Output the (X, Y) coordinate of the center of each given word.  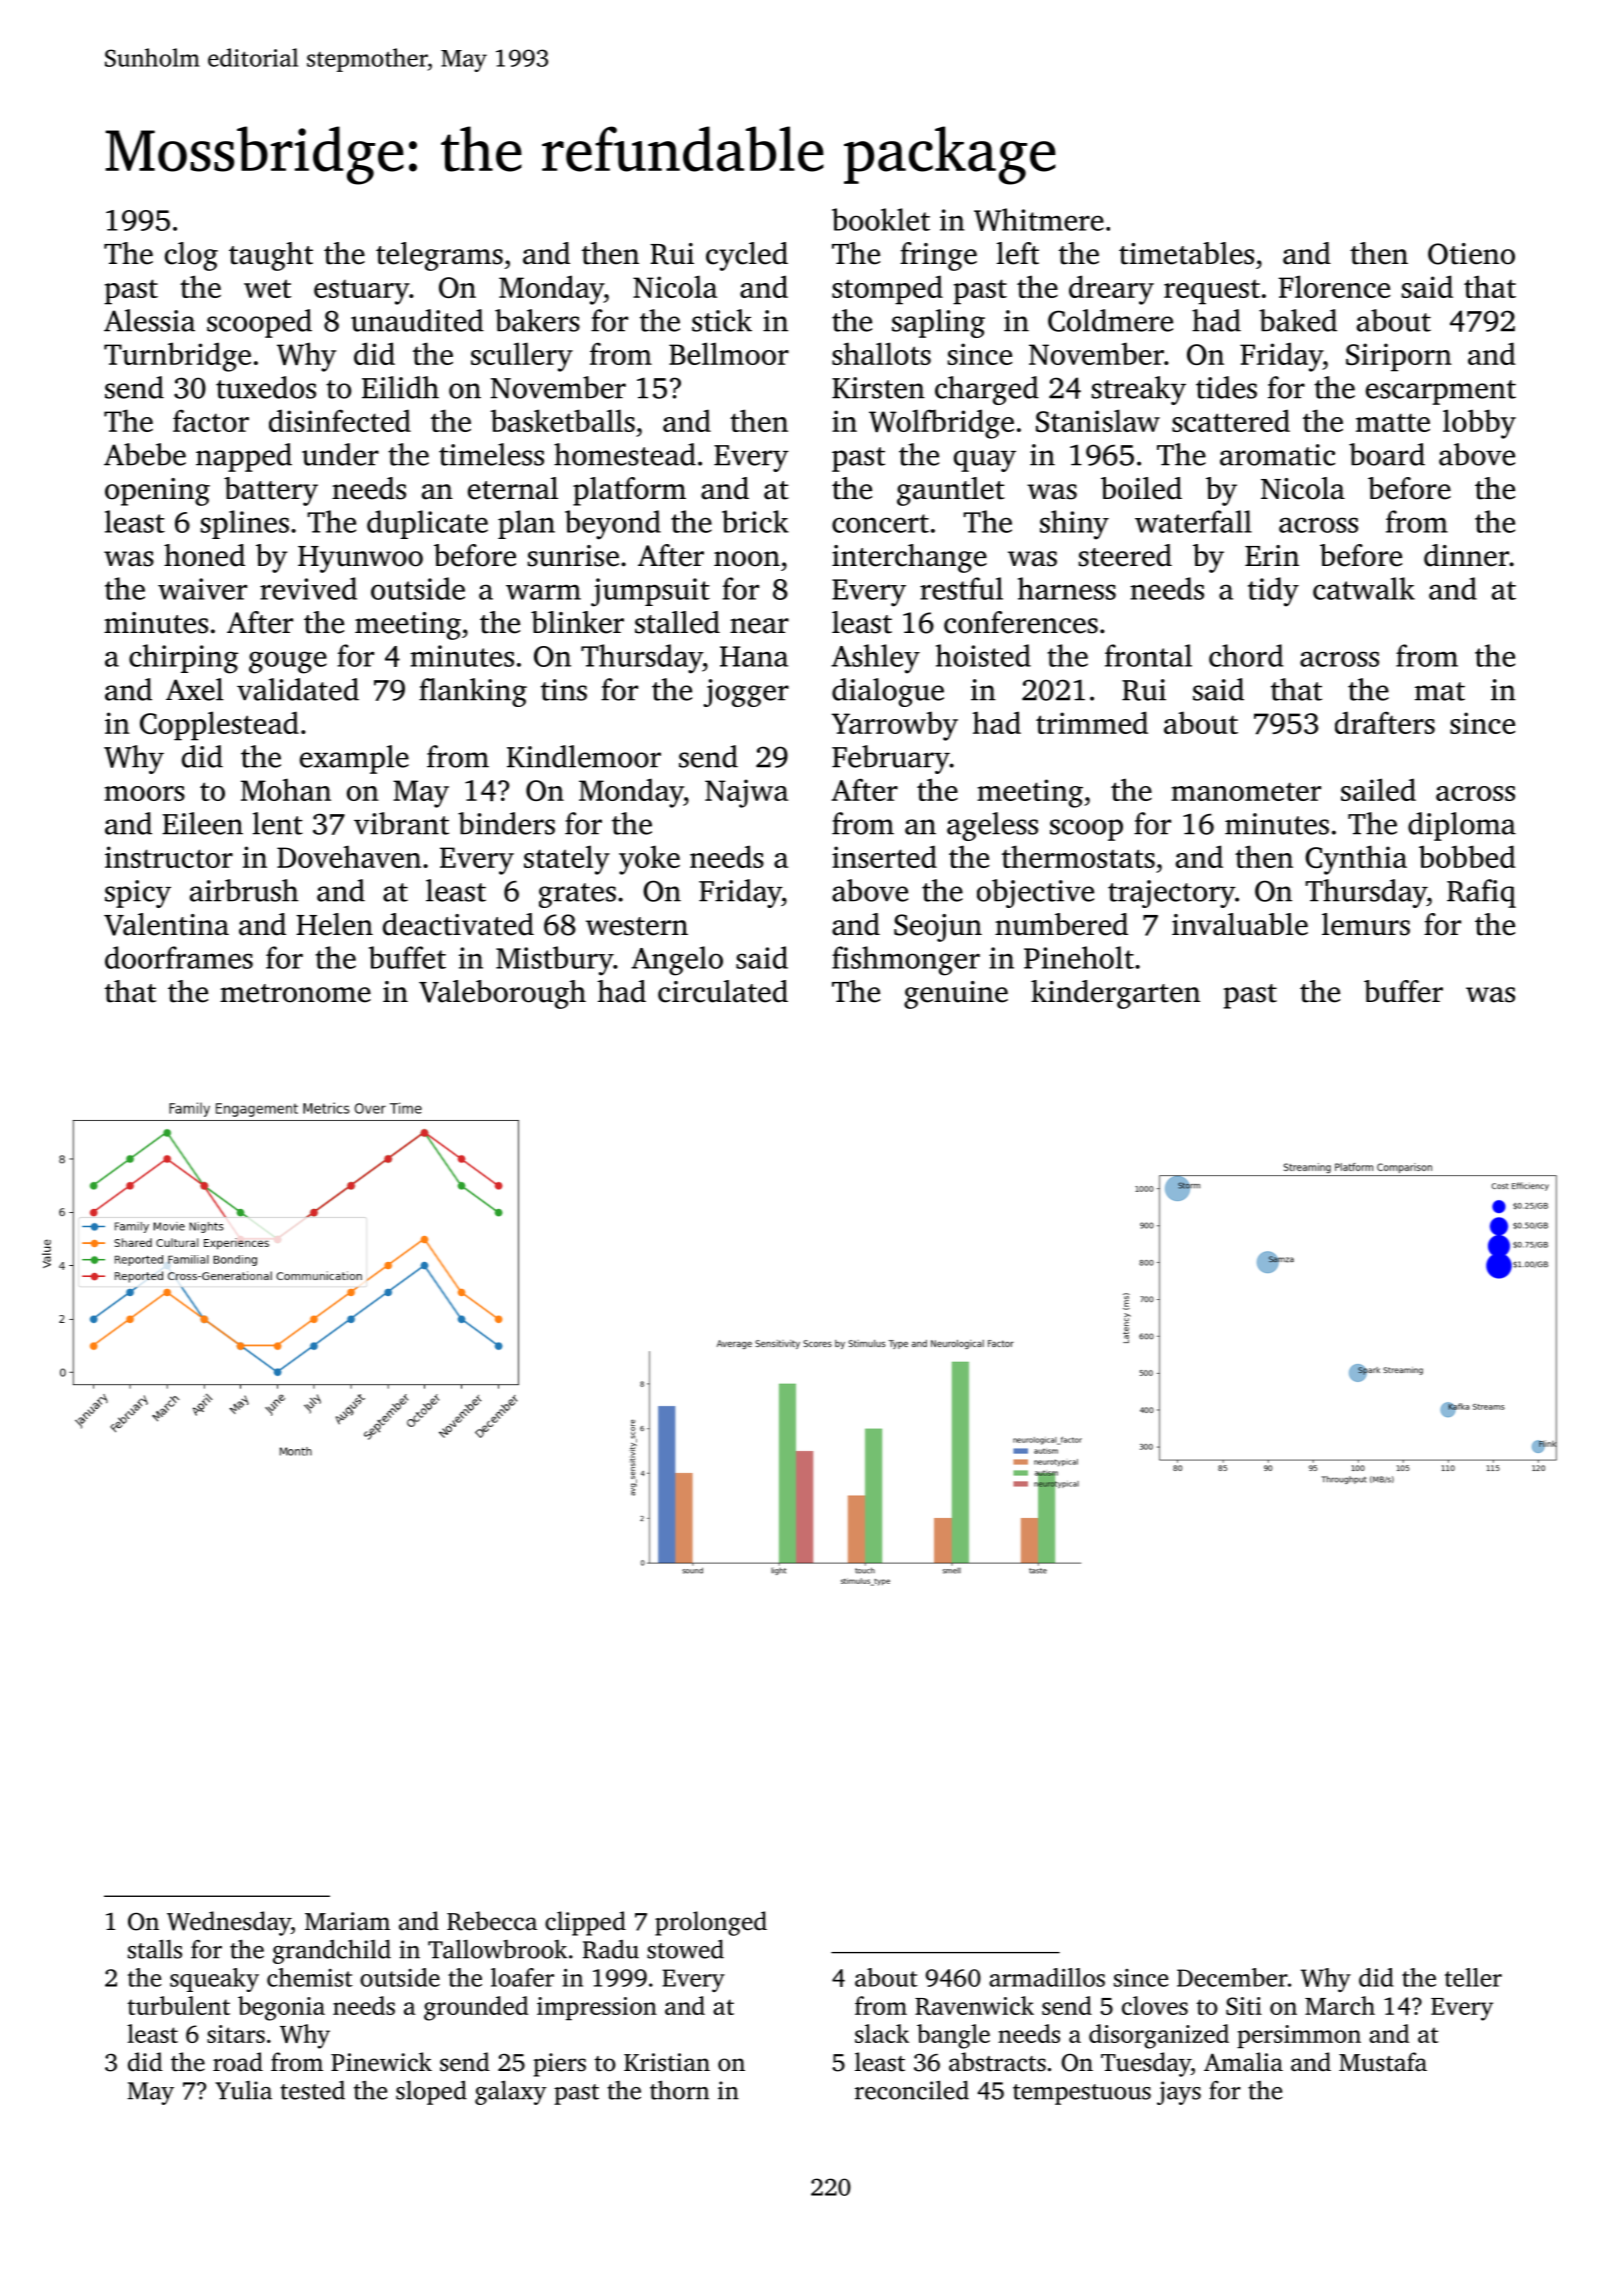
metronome (295, 993)
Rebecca (492, 1921)
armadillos (1047, 1977)
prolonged (711, 1923)
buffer (1403, 991)
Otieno (1471, 254)
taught (271, 256)
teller (1473, 1977)
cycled (747, 256)
